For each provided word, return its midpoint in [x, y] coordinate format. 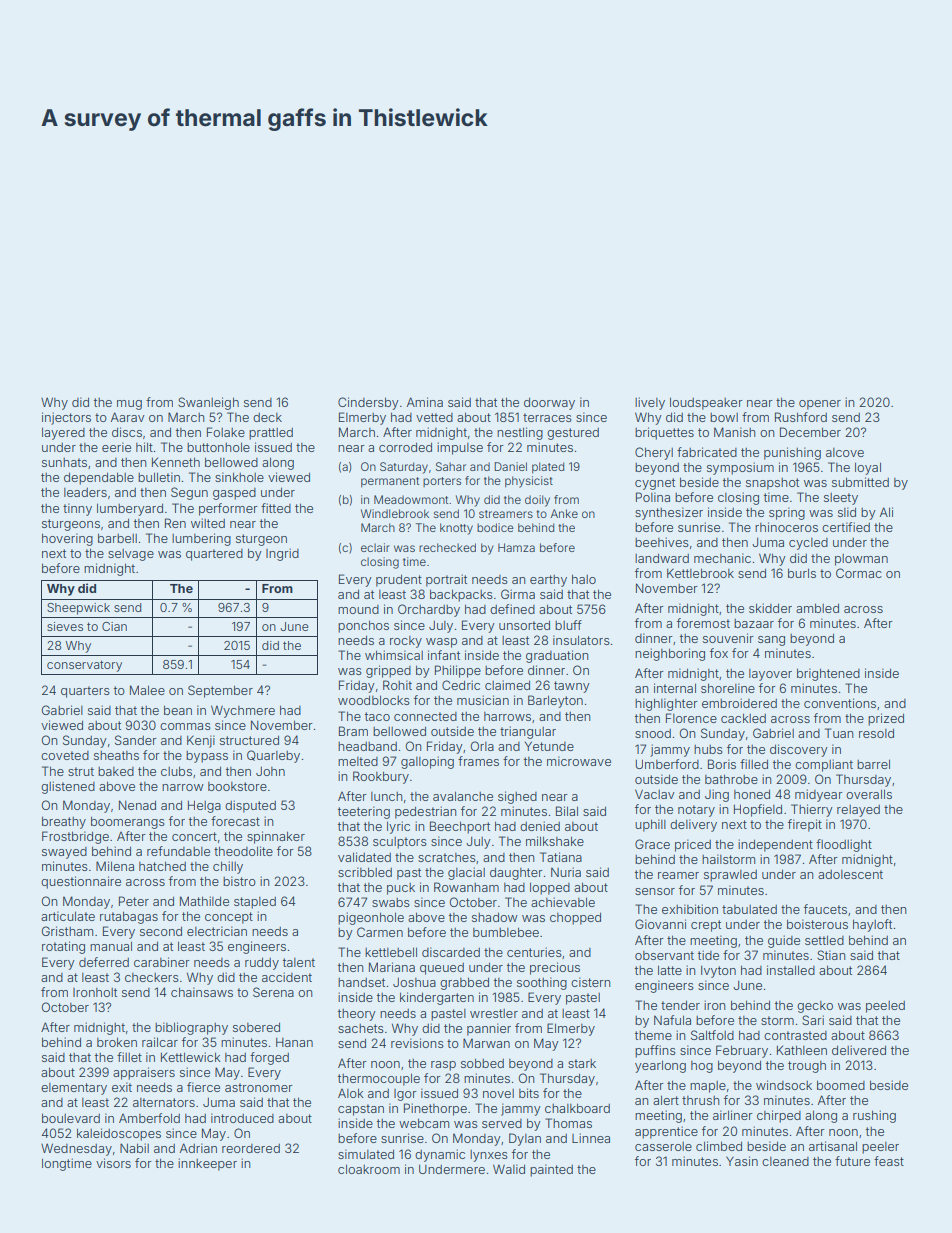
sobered [256, 1027]
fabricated [707, 452]
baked [116, 771]
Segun [189, 493]
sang [771, 641]
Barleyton [555, 701]
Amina [425, 402]
